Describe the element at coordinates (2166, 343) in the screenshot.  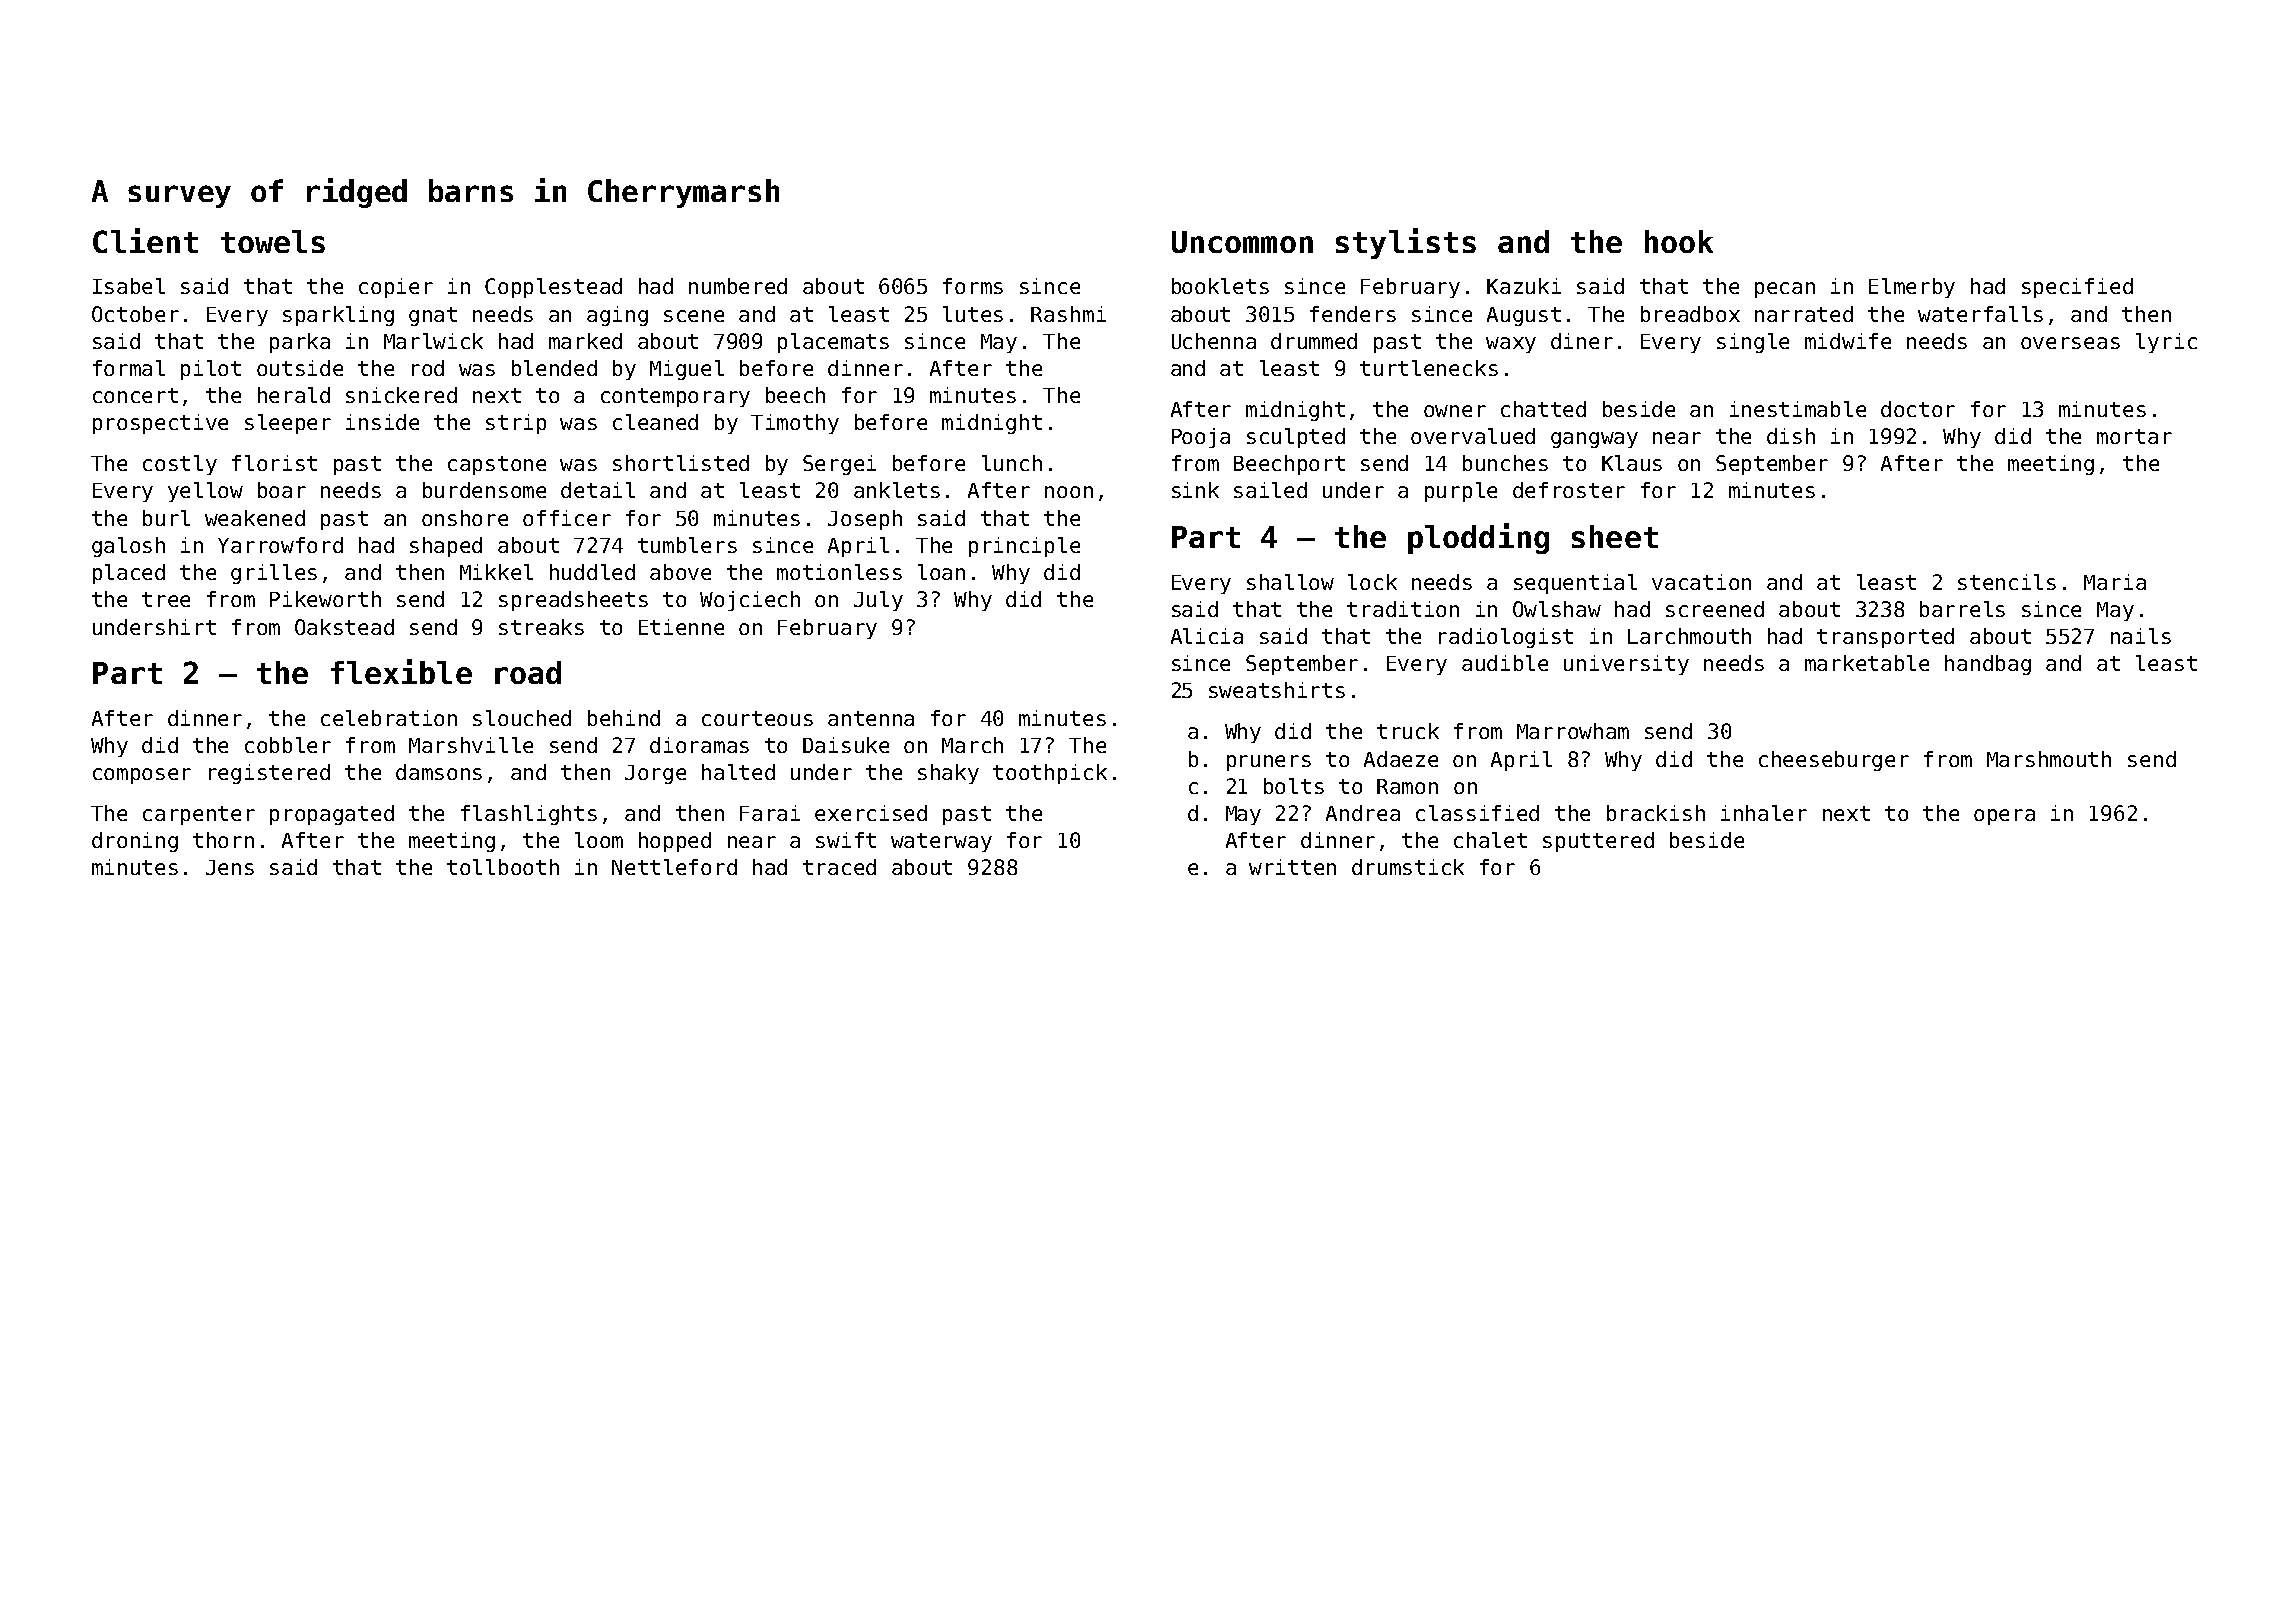
I see `lyric` at that location.
